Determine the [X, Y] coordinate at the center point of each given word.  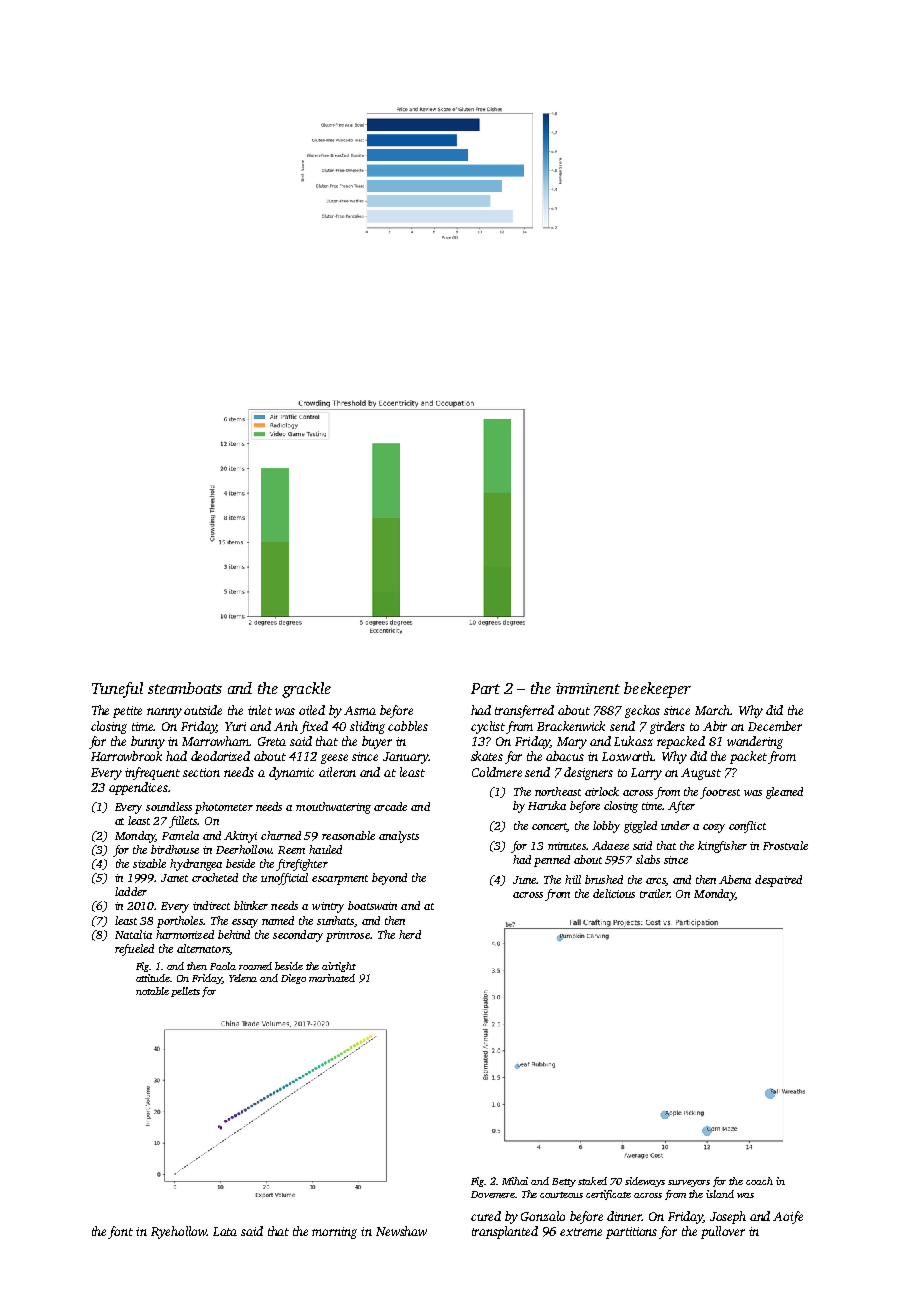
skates [487, 756]
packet [748, 757]
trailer [655, 893]
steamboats [185, 688]
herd [410, 934]
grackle [306, 690]
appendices [138, 788]
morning [334, 1233]
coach [759, 1181]
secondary [298, 936]
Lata [225, 1231]
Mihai [515, 1181]
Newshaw [401, 1231]
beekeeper [657, 690]
